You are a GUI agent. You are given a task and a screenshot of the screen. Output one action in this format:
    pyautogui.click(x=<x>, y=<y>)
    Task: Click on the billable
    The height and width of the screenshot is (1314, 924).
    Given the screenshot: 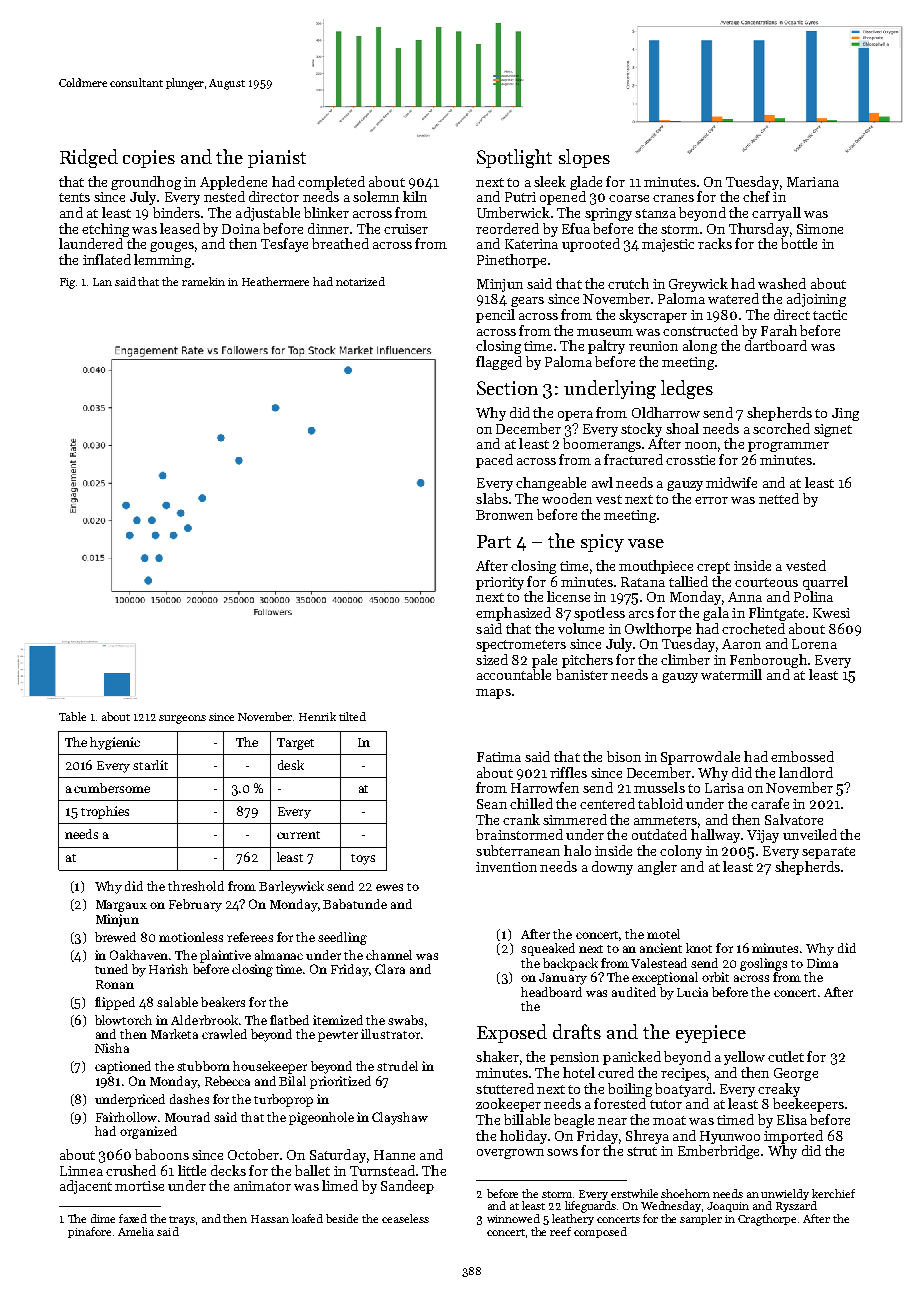 What is the action you would take?
    pyautogui.click(x=527, y=1119)
